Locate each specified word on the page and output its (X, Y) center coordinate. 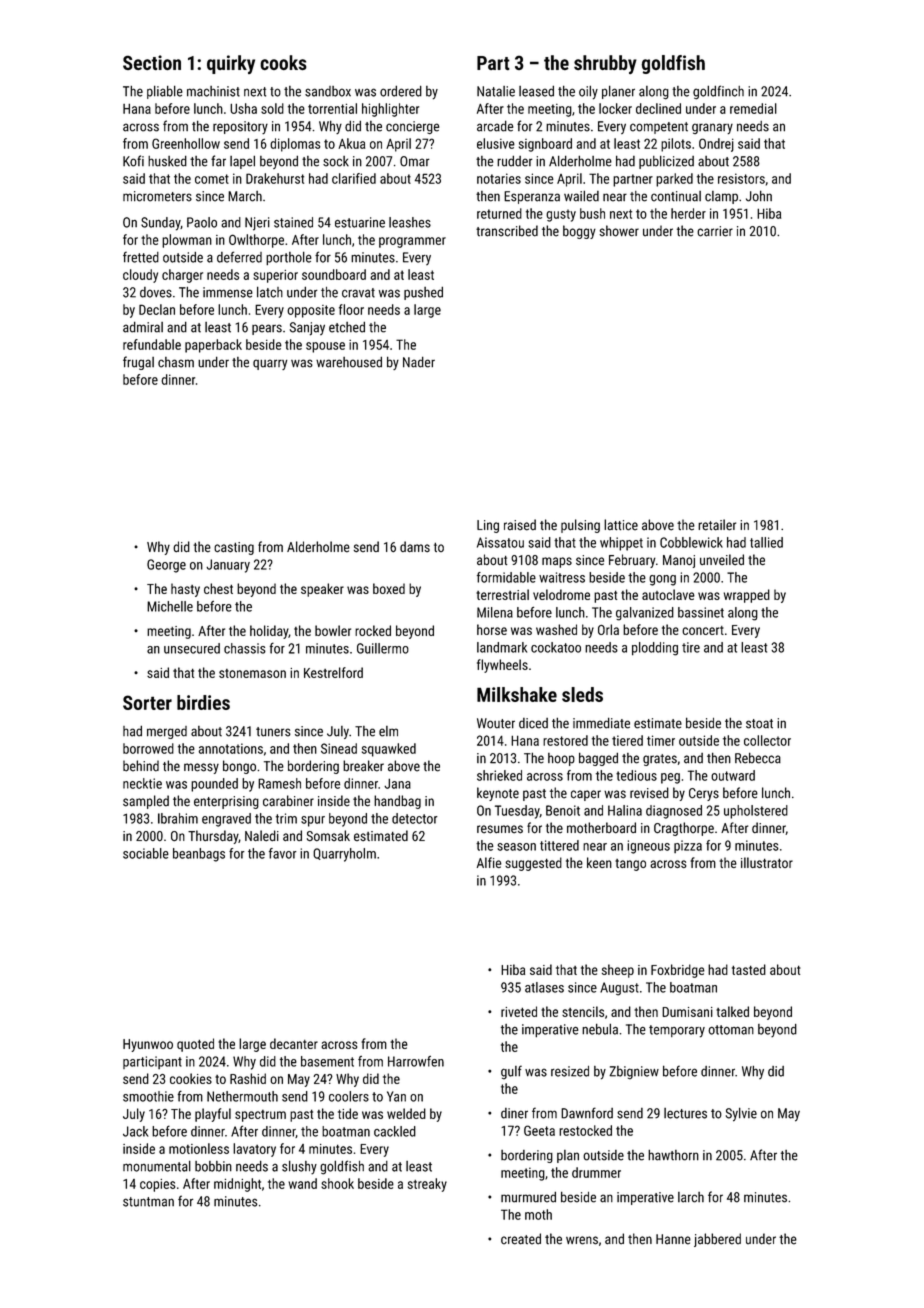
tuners (273, 732)
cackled (395, 1131)
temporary (677, 1031)
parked (674, 180)
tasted (749, 969)
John (759, 196)
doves (156, 292)
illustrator (767, 862)
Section (152, 62)
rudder (515, 161)
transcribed (507, 231)
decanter (294, 1043)
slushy (299, 1167)
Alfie (489, 862)
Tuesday (517, 812)
